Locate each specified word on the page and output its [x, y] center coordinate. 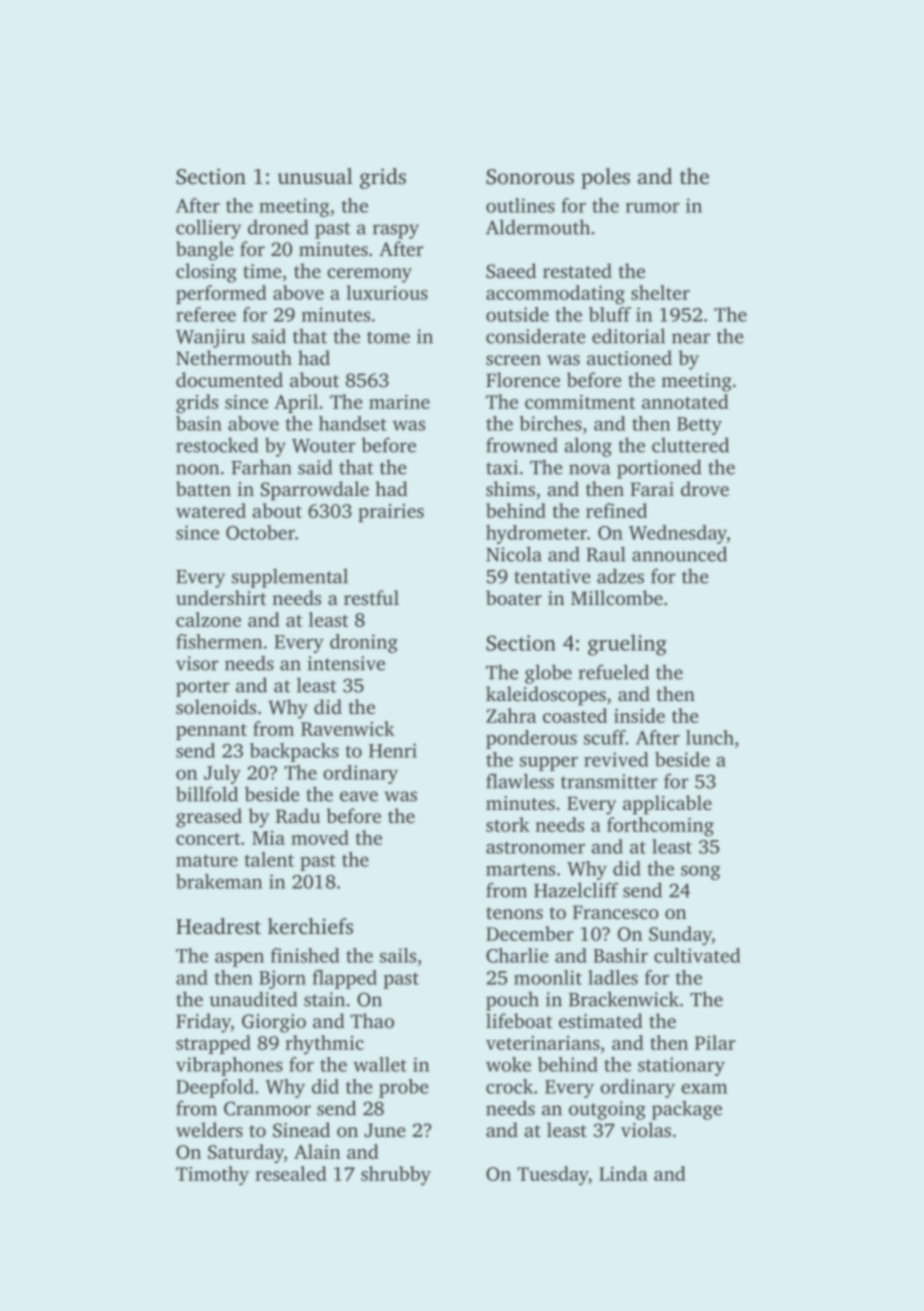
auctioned [629, 357]
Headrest [218, 926]
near [691, 338]
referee [206, 314]
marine [399, 402]
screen [513, 360]
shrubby [396, 1176]
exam [704, 1088]
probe [404, 1088]
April [296, 403]
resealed [291, 1173]
